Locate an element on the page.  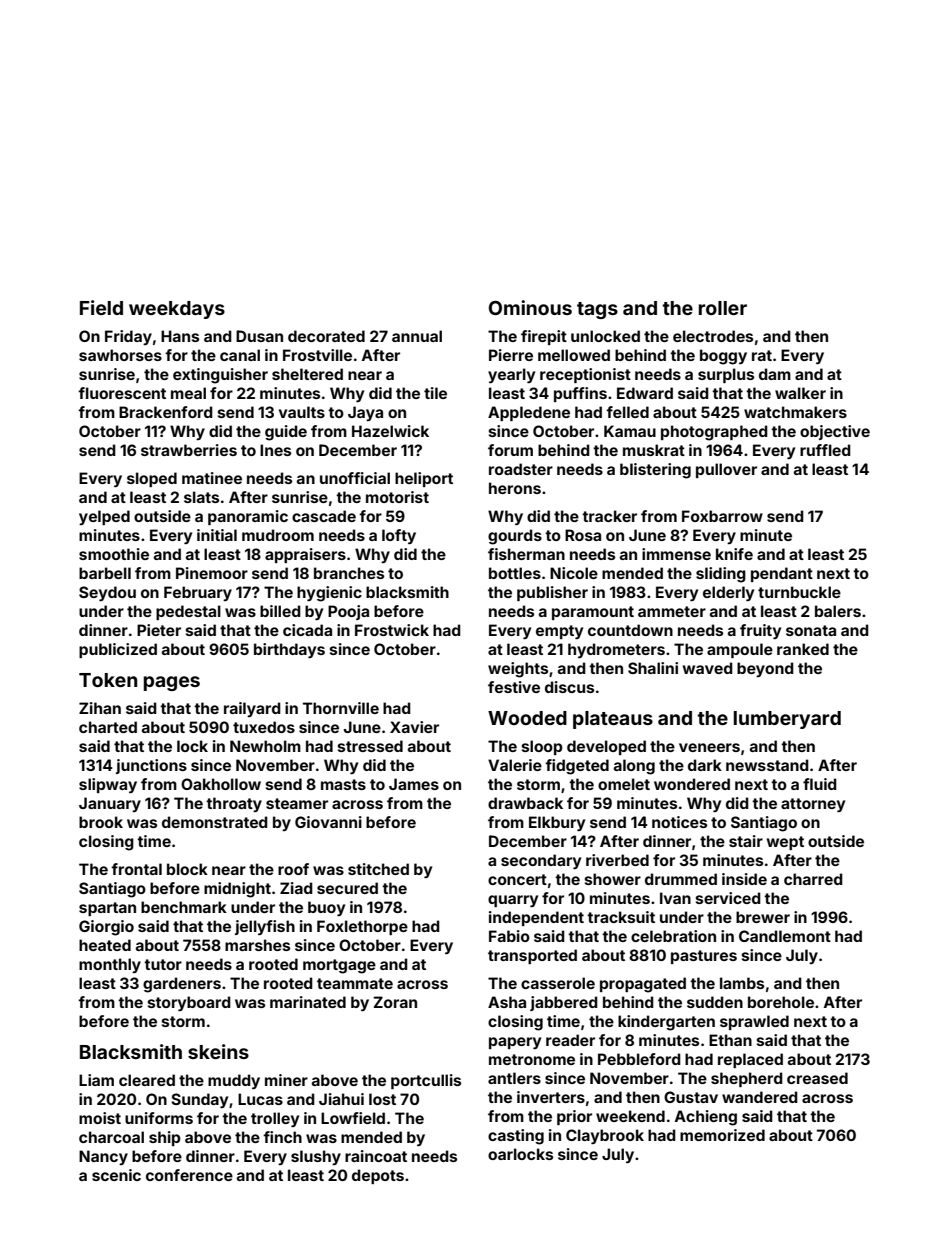
borehole is located at coordinates (781, 1002).
